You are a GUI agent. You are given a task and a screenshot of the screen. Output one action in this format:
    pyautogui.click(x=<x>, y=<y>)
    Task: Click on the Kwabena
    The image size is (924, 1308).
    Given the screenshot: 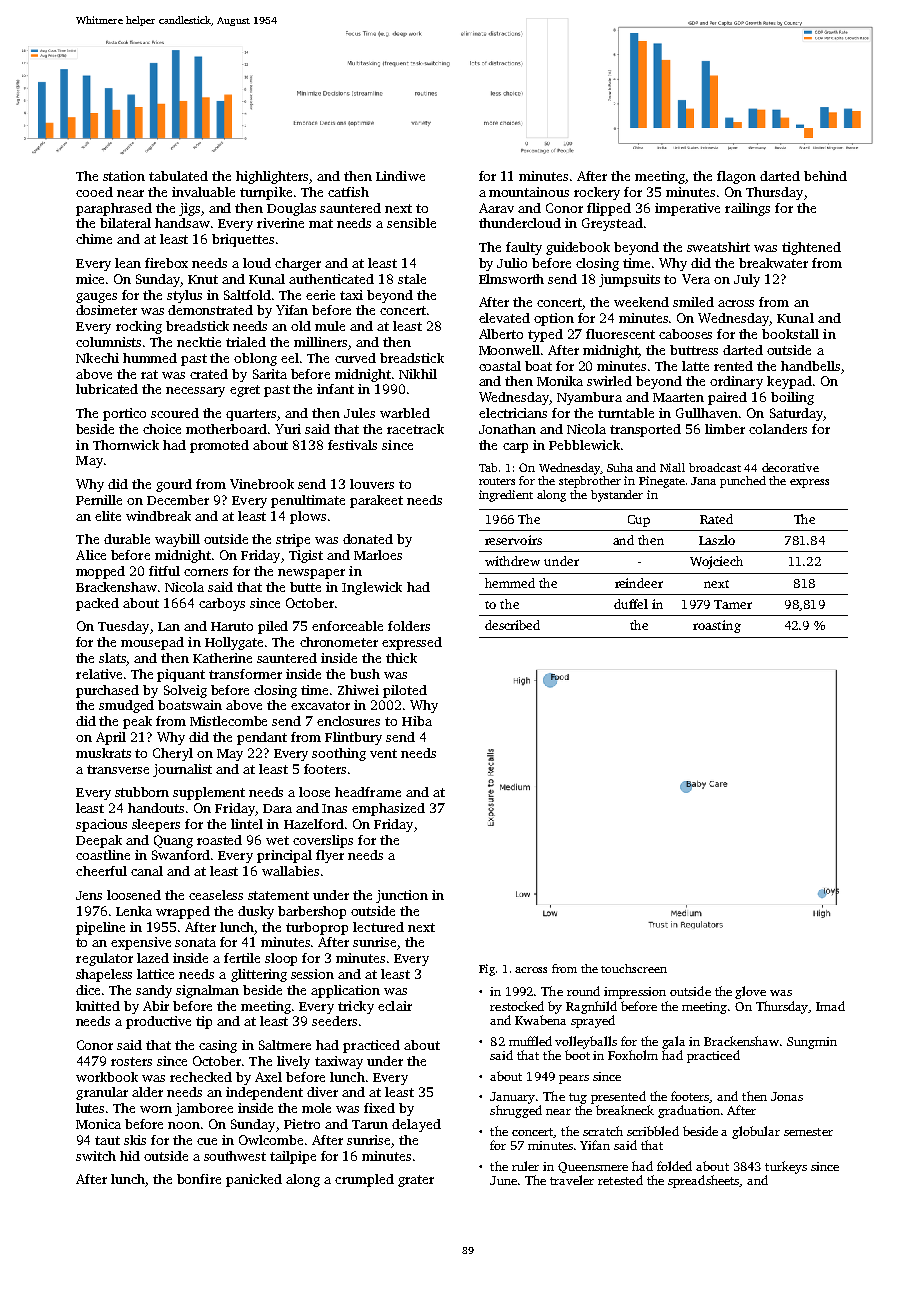 What is the action you would take?
    pyautogui.click(x=540, y=1020)
